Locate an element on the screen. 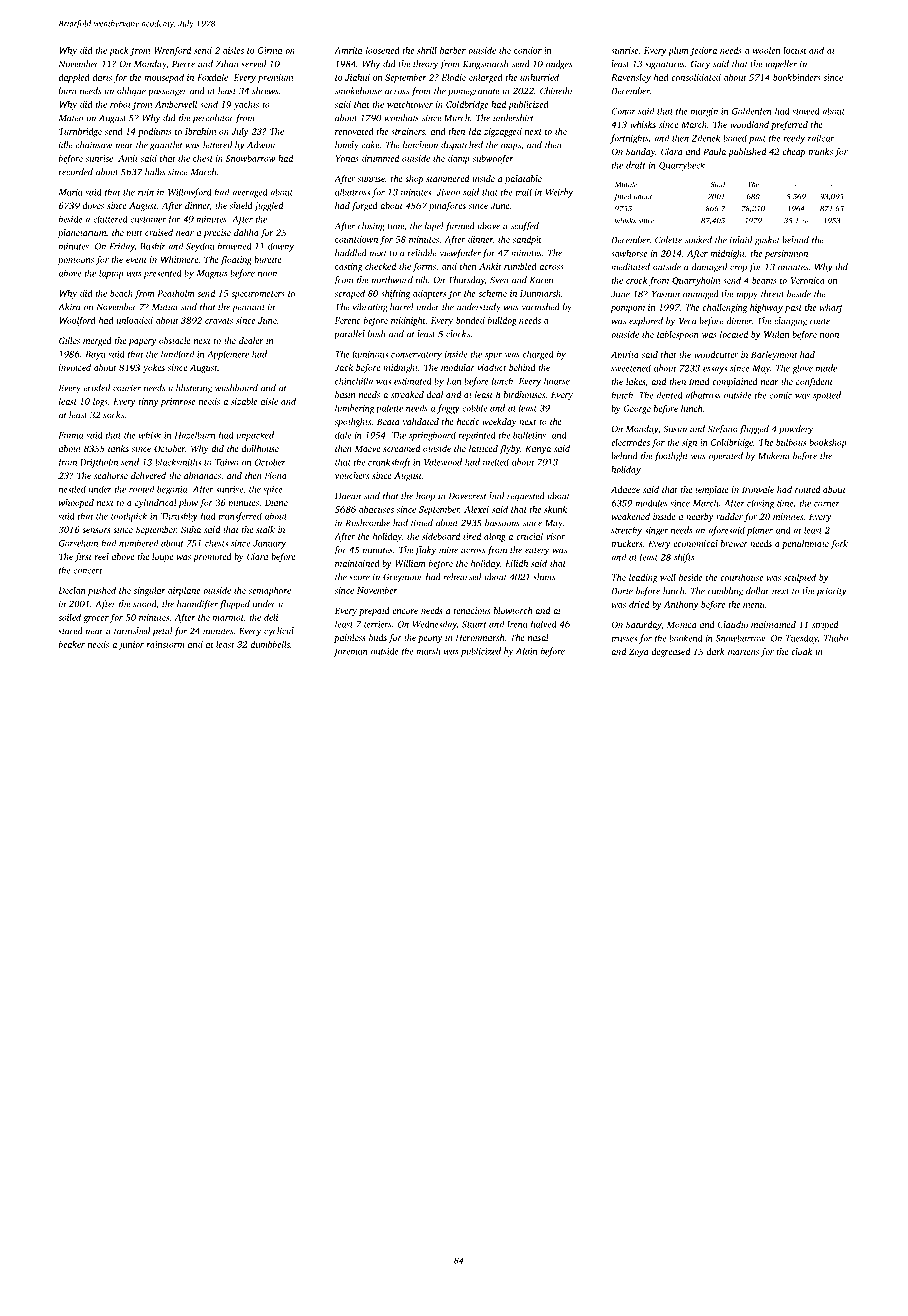 This screenshot has height=1316, width=908. cheap is located at coordinates (794, 152).
